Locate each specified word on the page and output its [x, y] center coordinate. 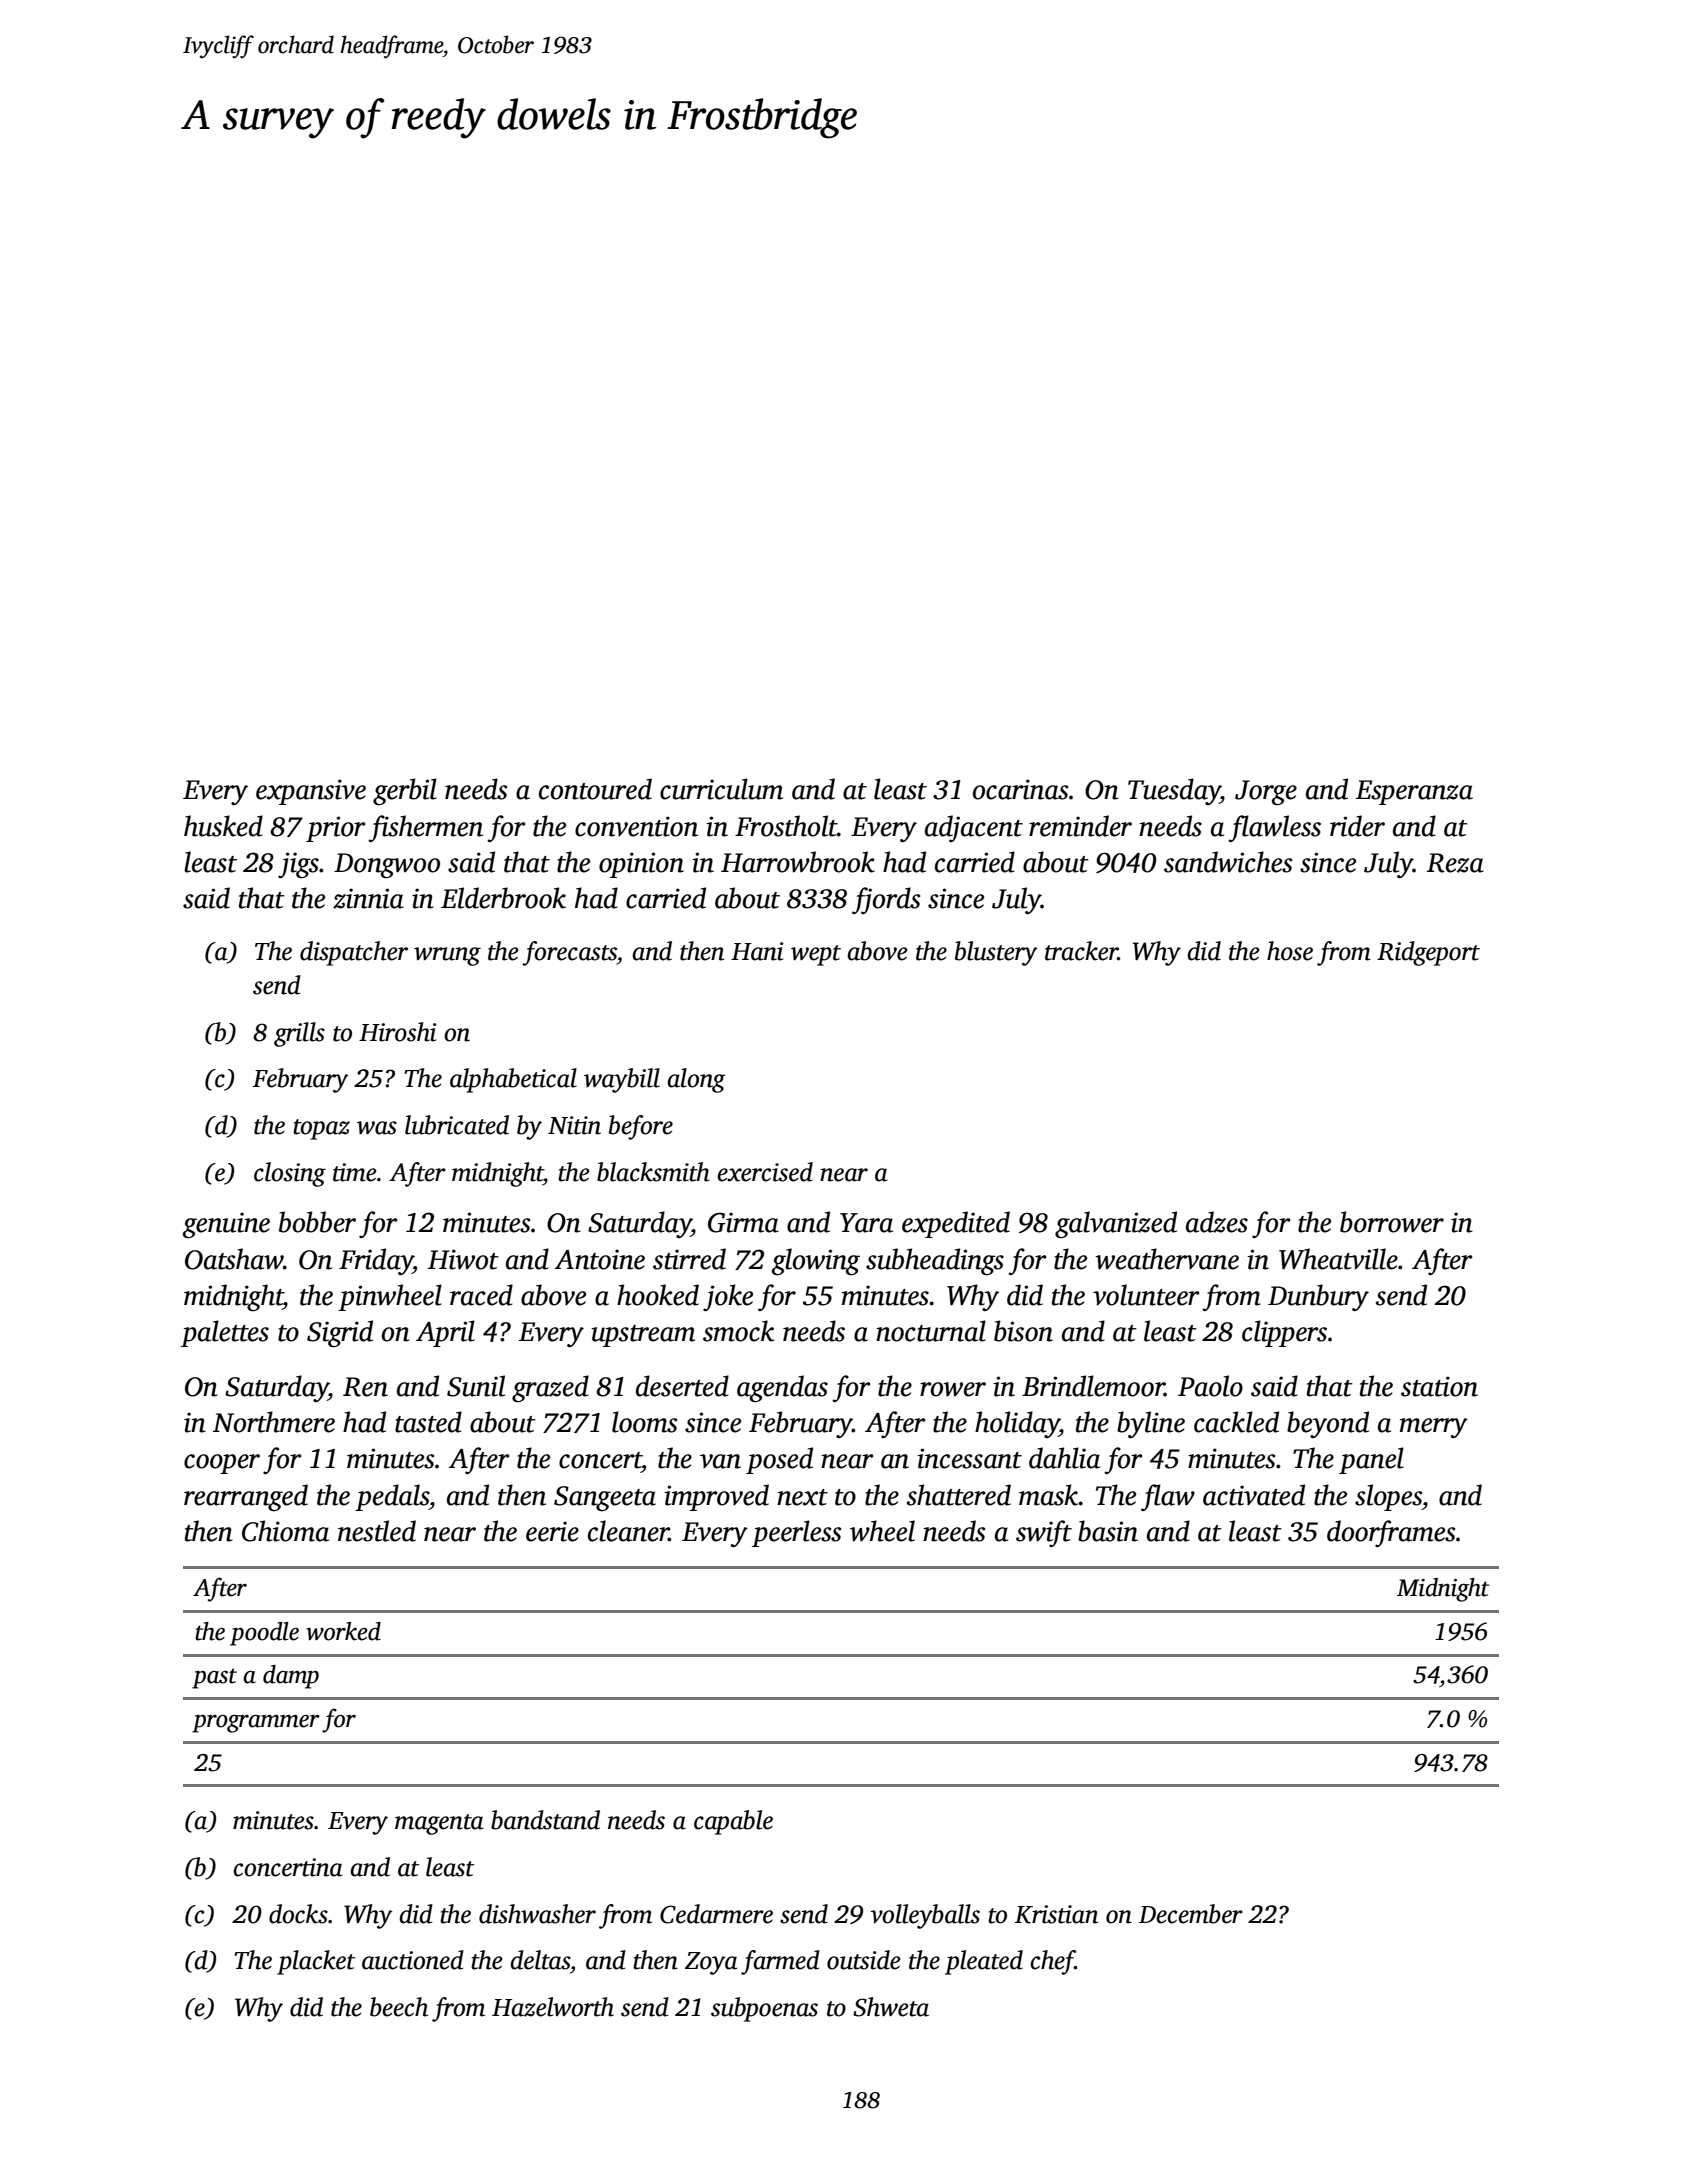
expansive [311, 792]
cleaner [628, 1531]
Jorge [1266, 792]
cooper [222, 1464]
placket [316, 1962]
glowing [816, 1261]
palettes [225, 1333]
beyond [1328, 1424]
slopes [1388, 1497]
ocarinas [1020, 789]
